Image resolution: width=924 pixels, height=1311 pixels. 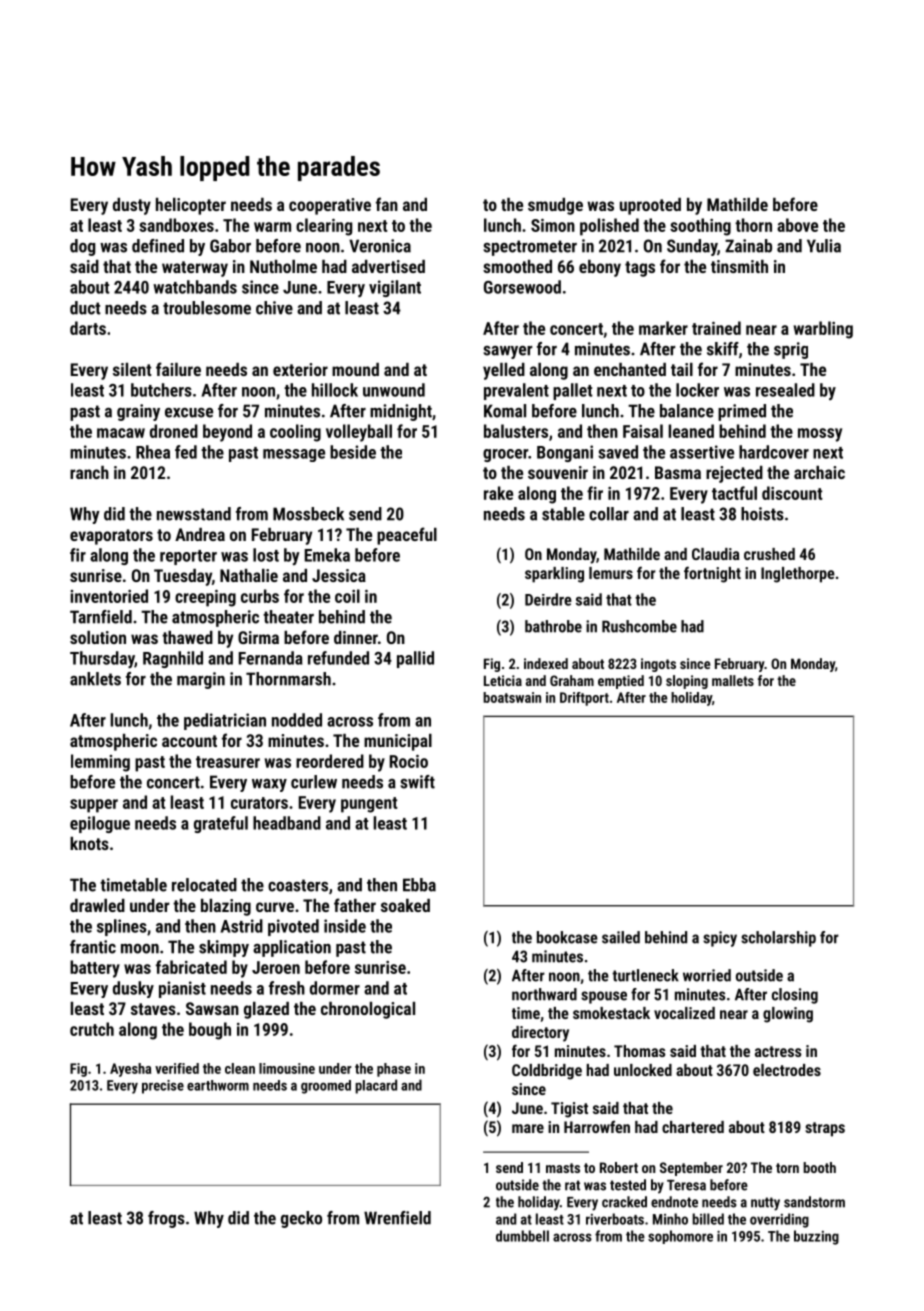 I want to click on chive, so click(x=274, y=308).
